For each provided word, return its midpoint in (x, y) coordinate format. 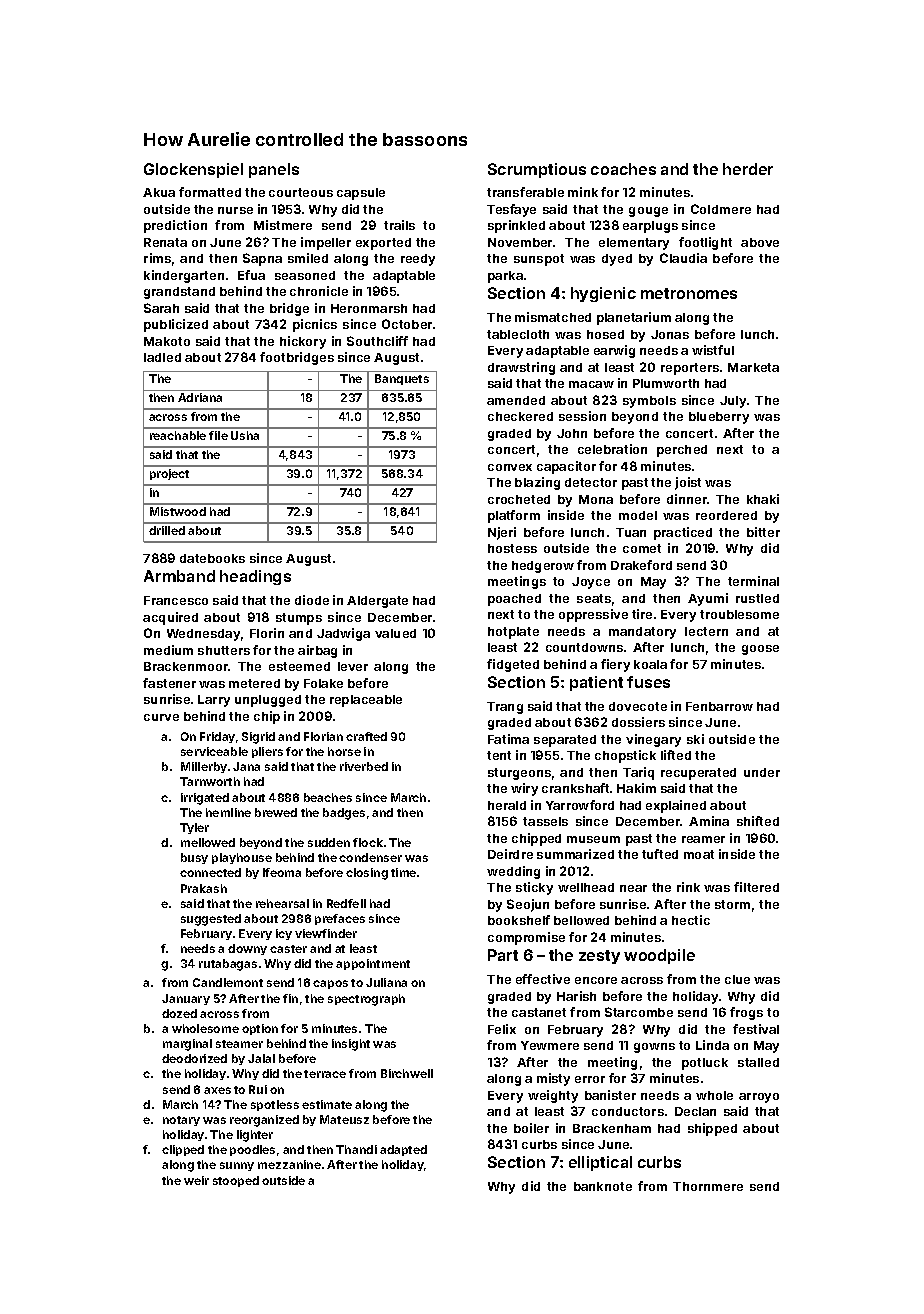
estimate (327, 1104)
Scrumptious (537, 170)
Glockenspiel (193, 170)
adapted (403, 1150)
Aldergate (377, 602)
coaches (623, 169)
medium (168, 650)
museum (593, 839)
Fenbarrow (719, 706)
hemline (228, 812)
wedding (513, 872)
